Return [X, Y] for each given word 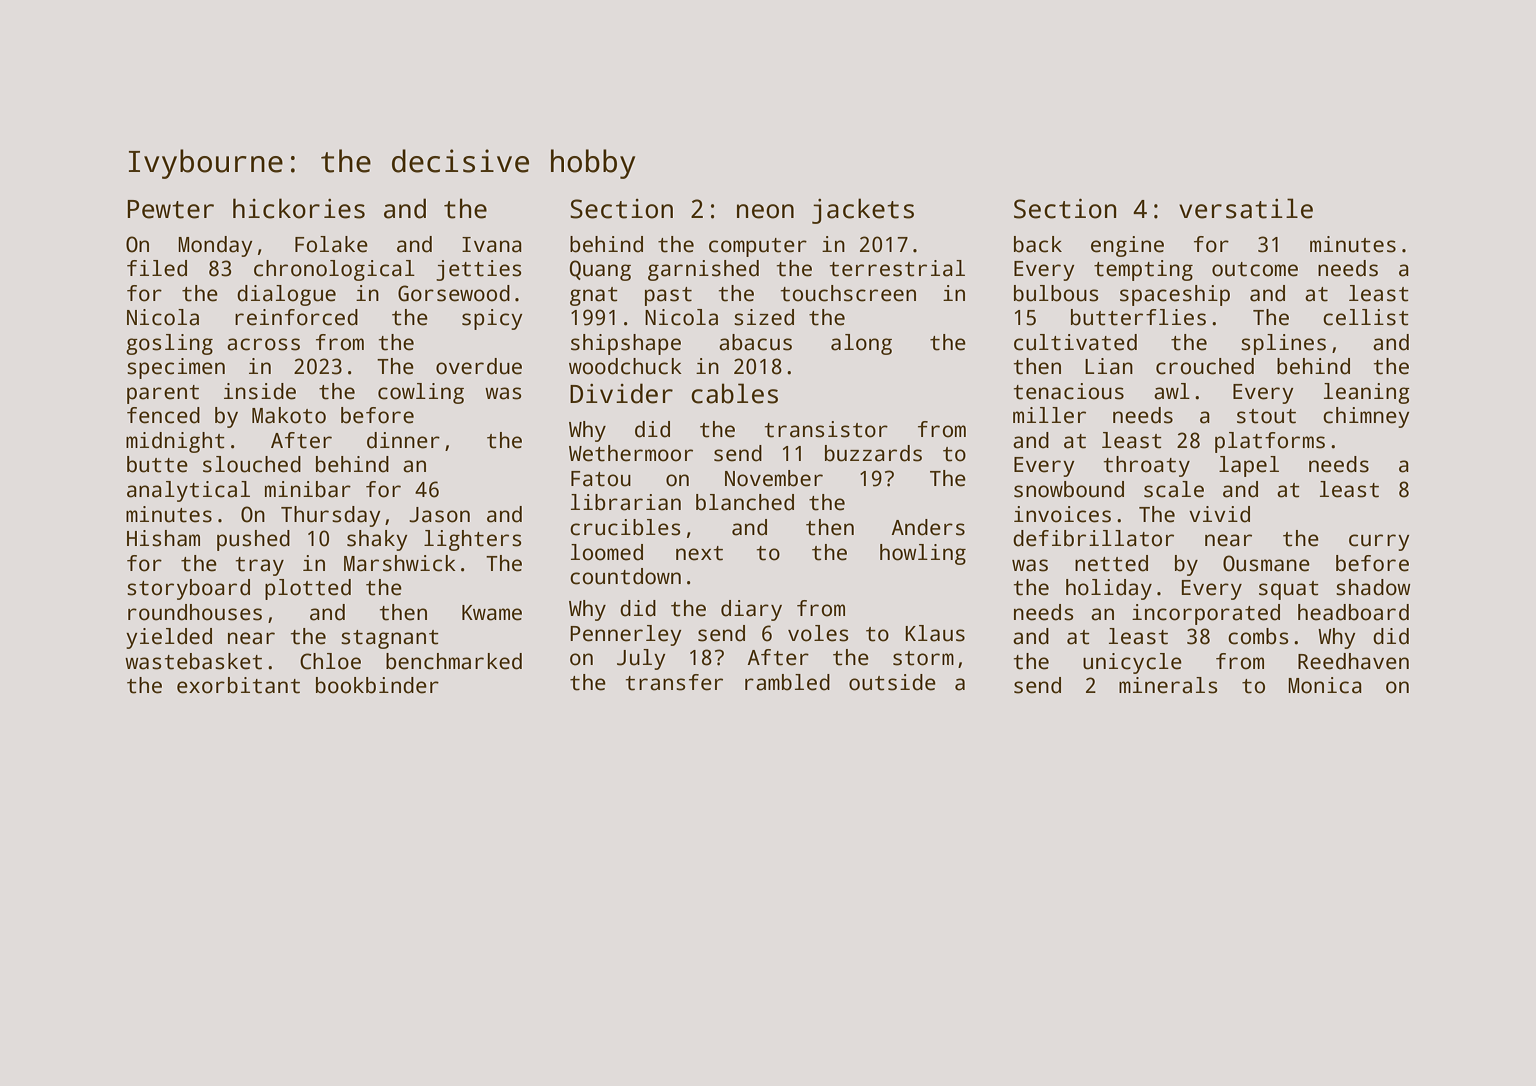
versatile [1246, 208]
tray [260, 566]
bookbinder [377, 685]
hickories [299, 208]
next [699, 553]
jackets [863, 211]
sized [764, 317]
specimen [176, 368]
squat [1289, 590]
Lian [1109, 366]
